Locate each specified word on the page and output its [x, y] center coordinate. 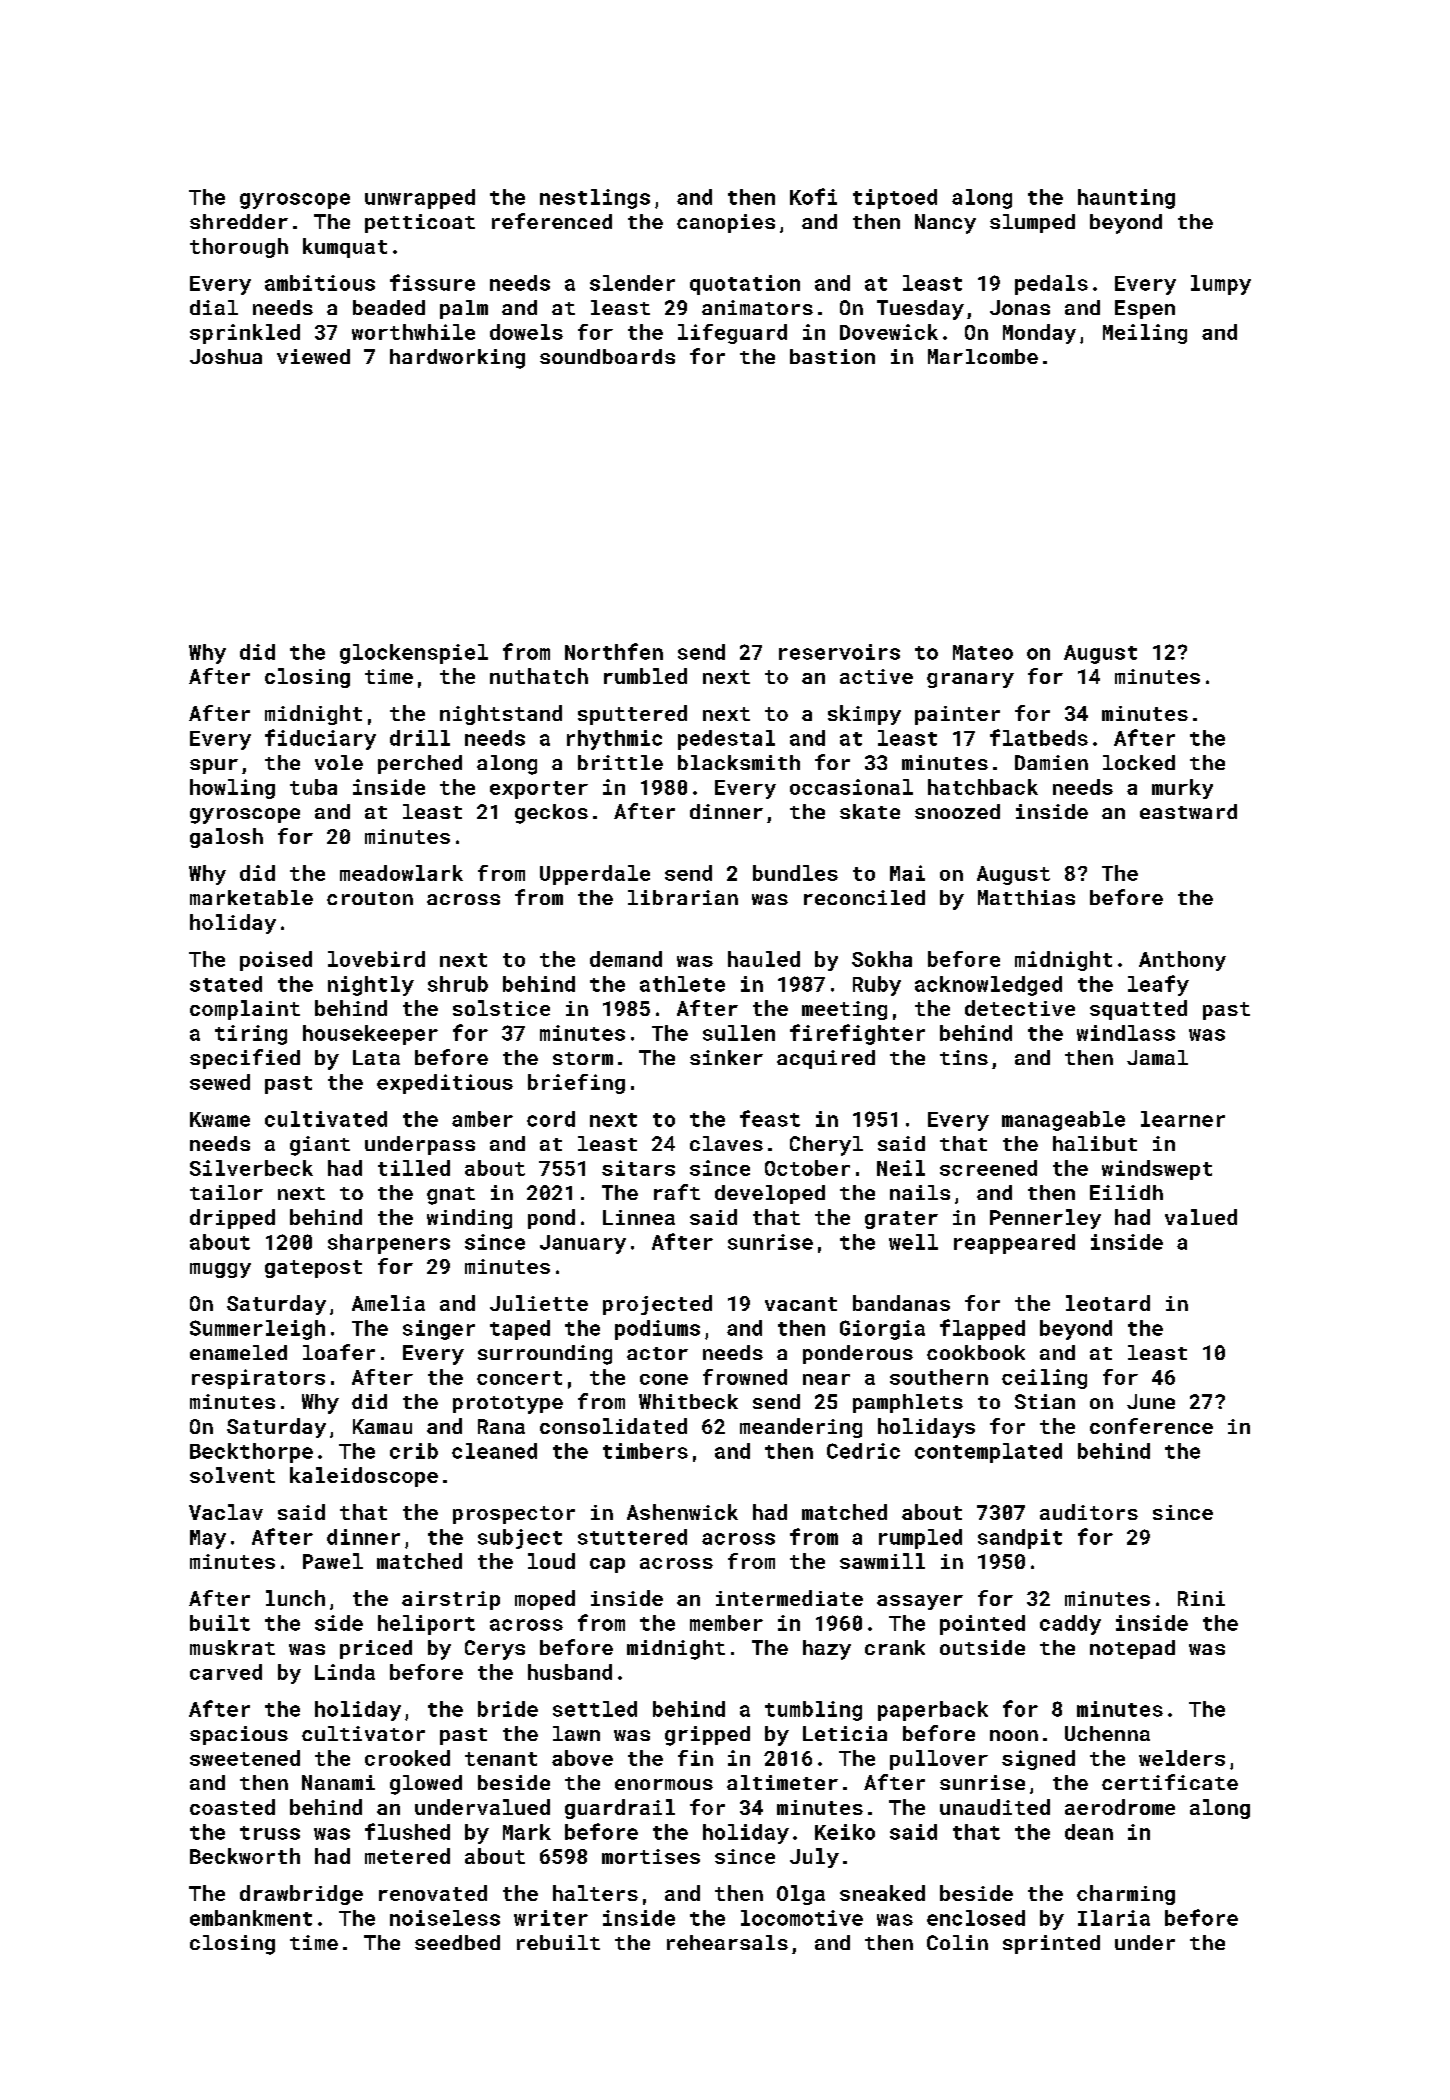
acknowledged [988, 986]
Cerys [495, 1650]
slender [632, 283]
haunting [1126, 199]
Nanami [338, 1782]
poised [276, 961]
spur [214, 766]
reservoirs [839, 652]
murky [1182, 789]
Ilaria [1114, 1918]
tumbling [813, 1711]
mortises [651, 1856]
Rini [1201, 1598]
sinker [726, 1057]
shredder [239, 221]
